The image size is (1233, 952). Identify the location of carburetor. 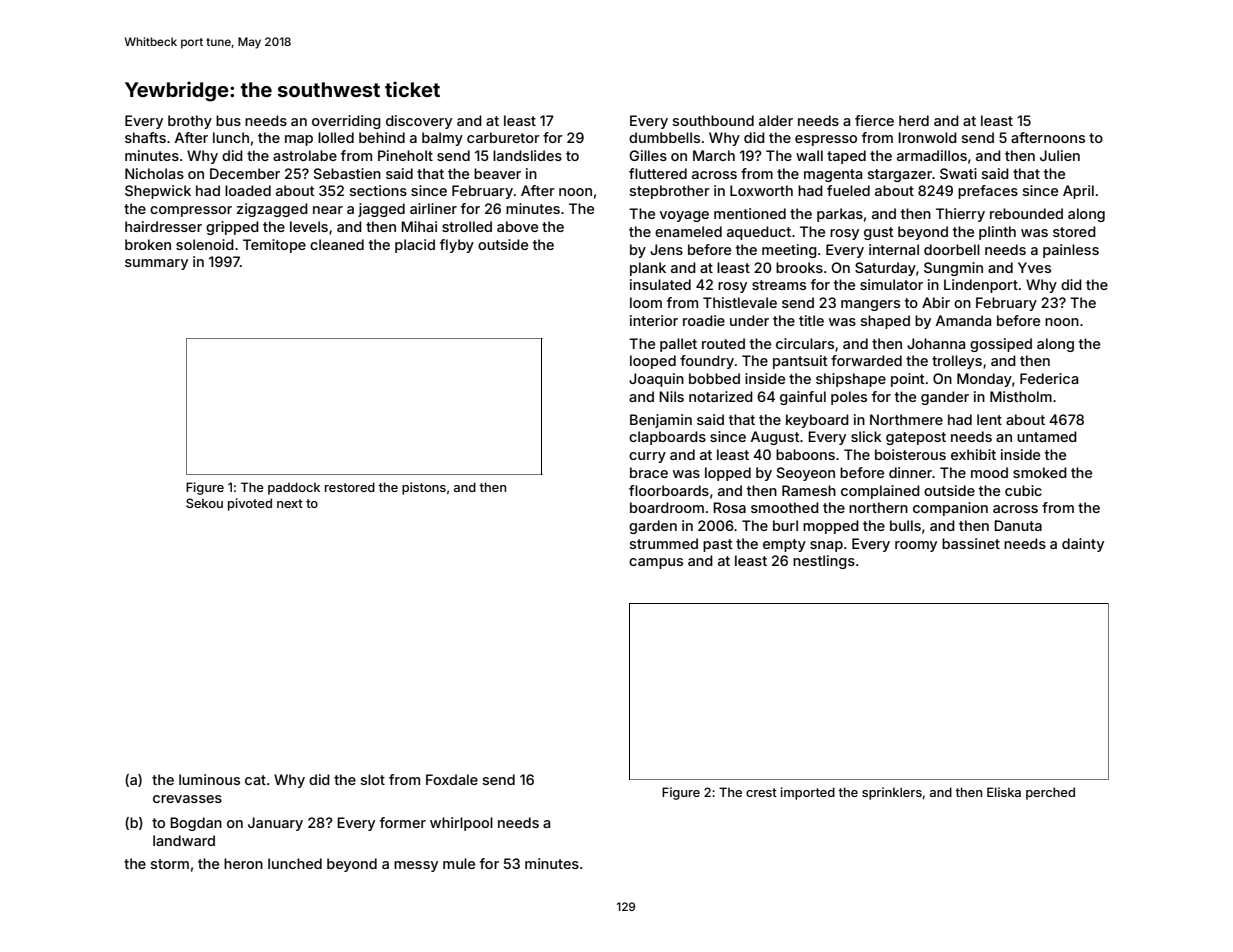
(503, 137).
